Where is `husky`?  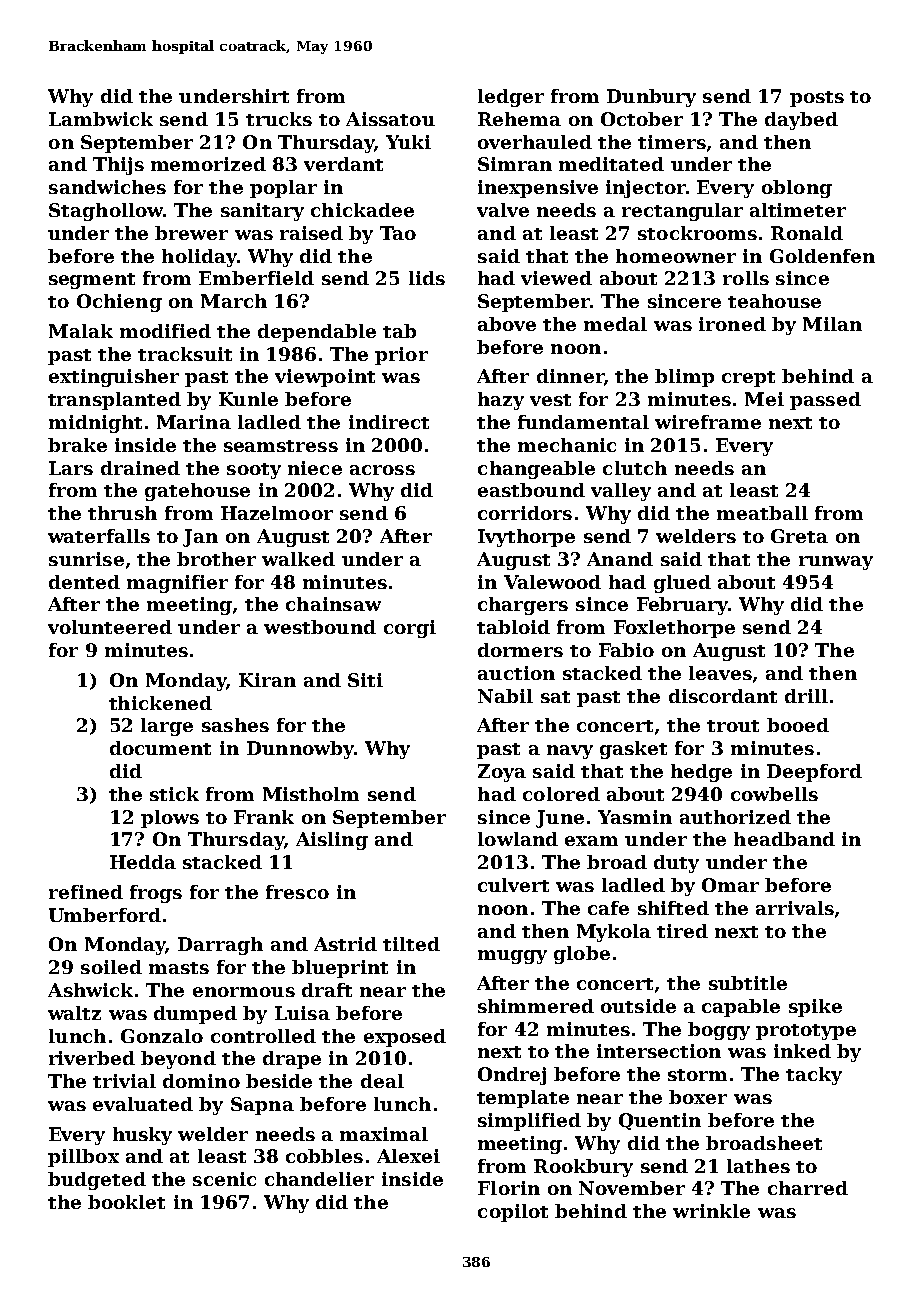 husky is located at coordinates (142, 1136).
